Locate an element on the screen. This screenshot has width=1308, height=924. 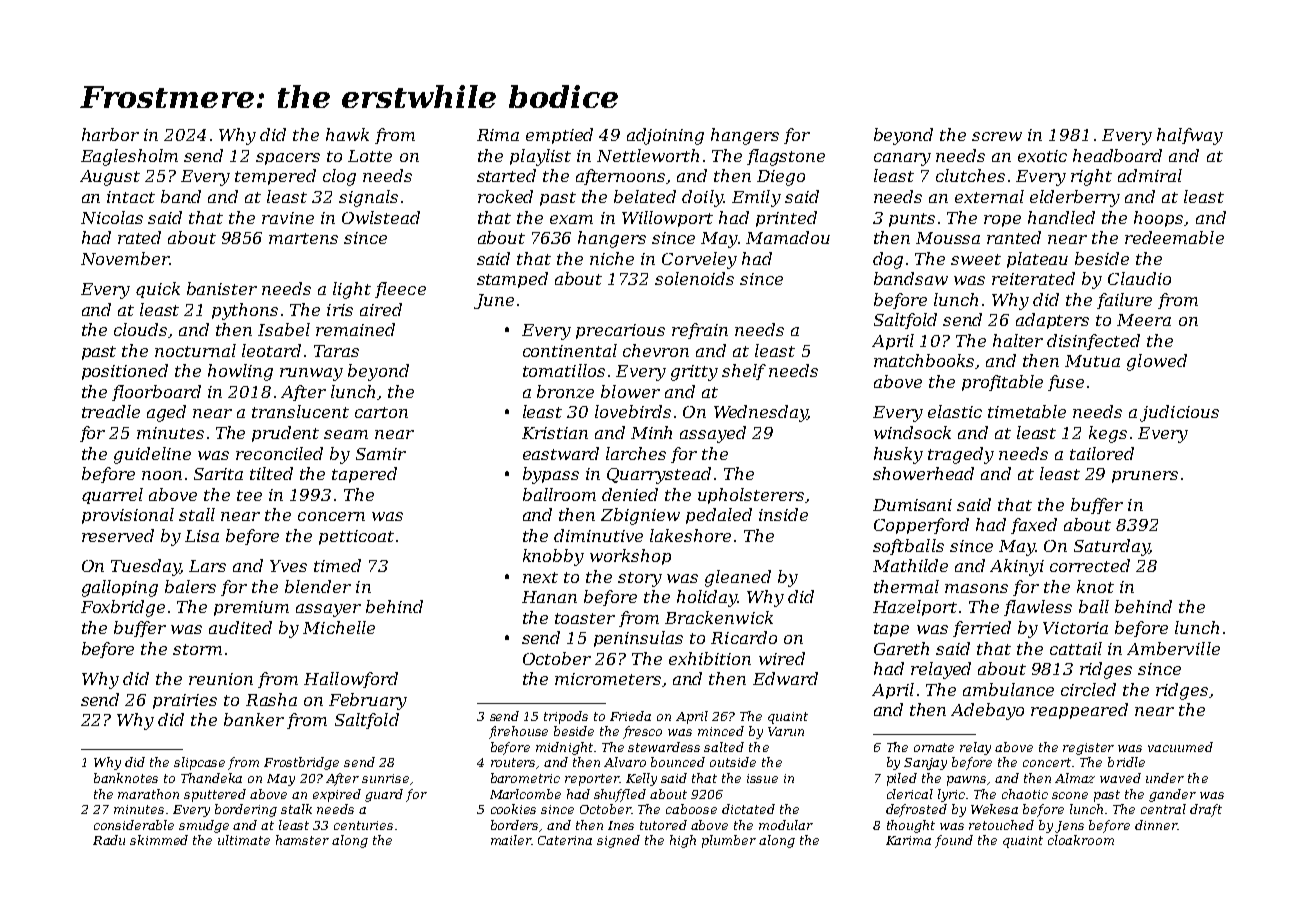
playlist is located at coordinates (540, 157).
